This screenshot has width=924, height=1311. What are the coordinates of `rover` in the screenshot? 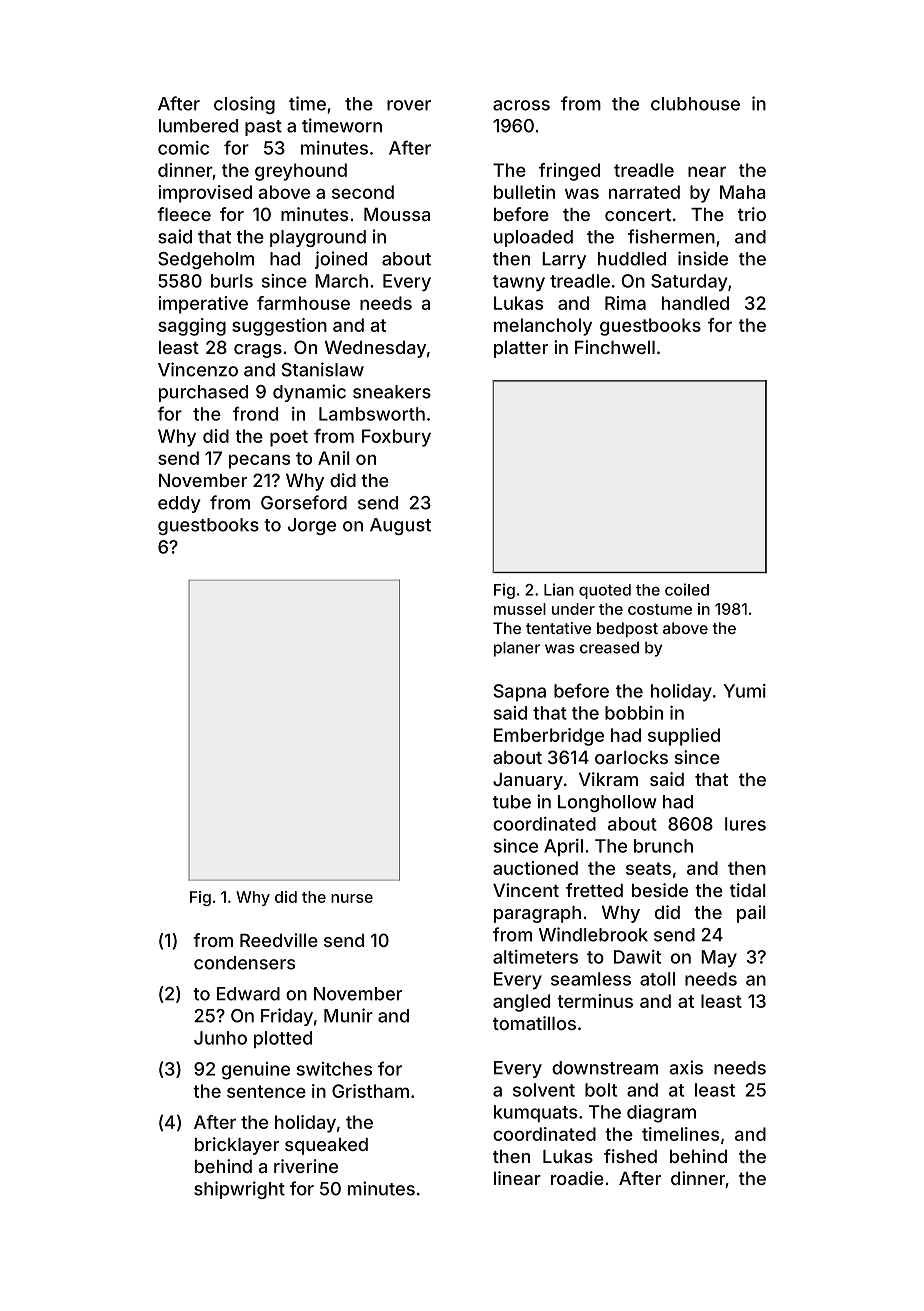 It's located at (409, 105).
